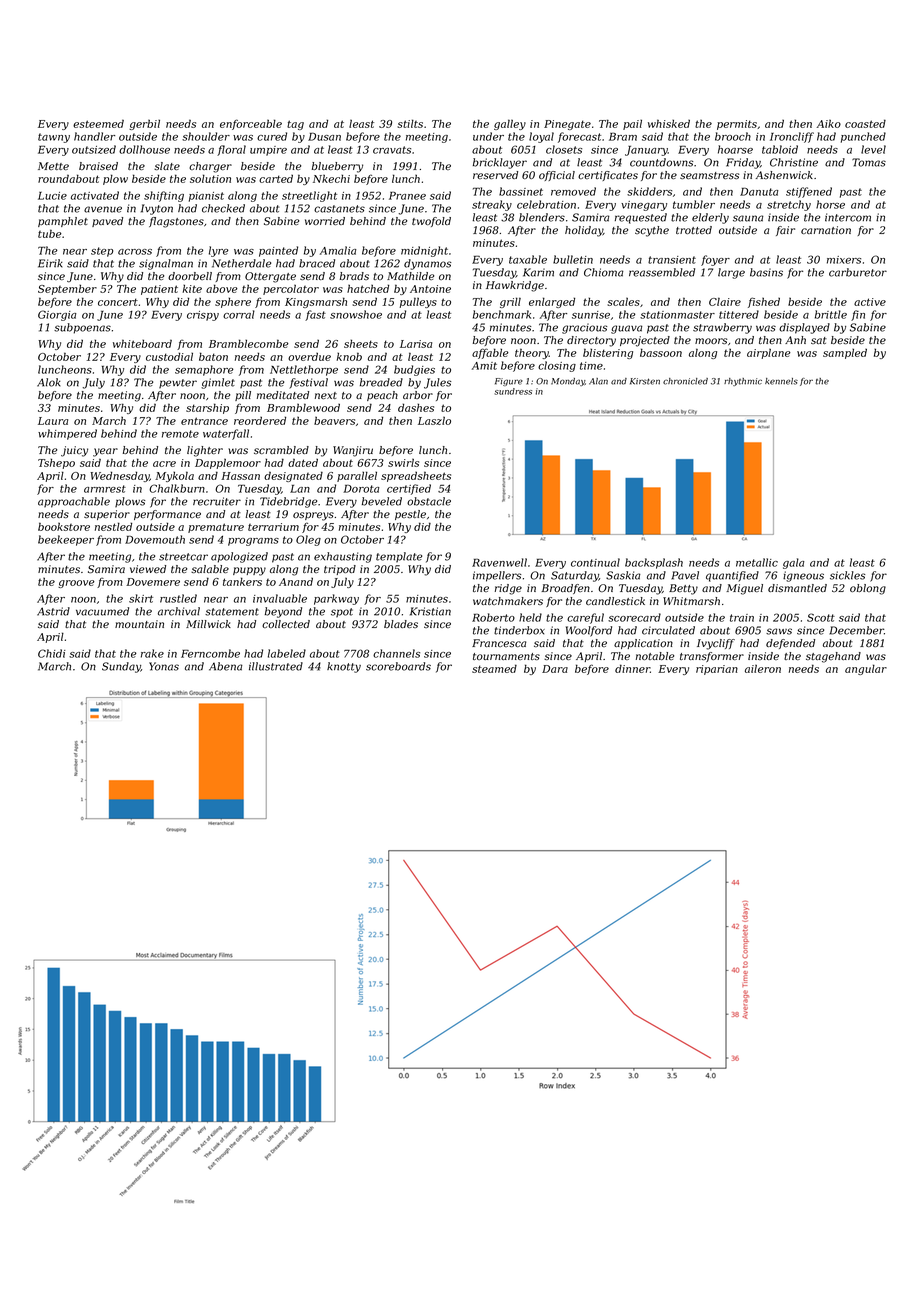 The width and height of the screenshot is (924, 1308). I want to click on gala, so click(793, 563).
